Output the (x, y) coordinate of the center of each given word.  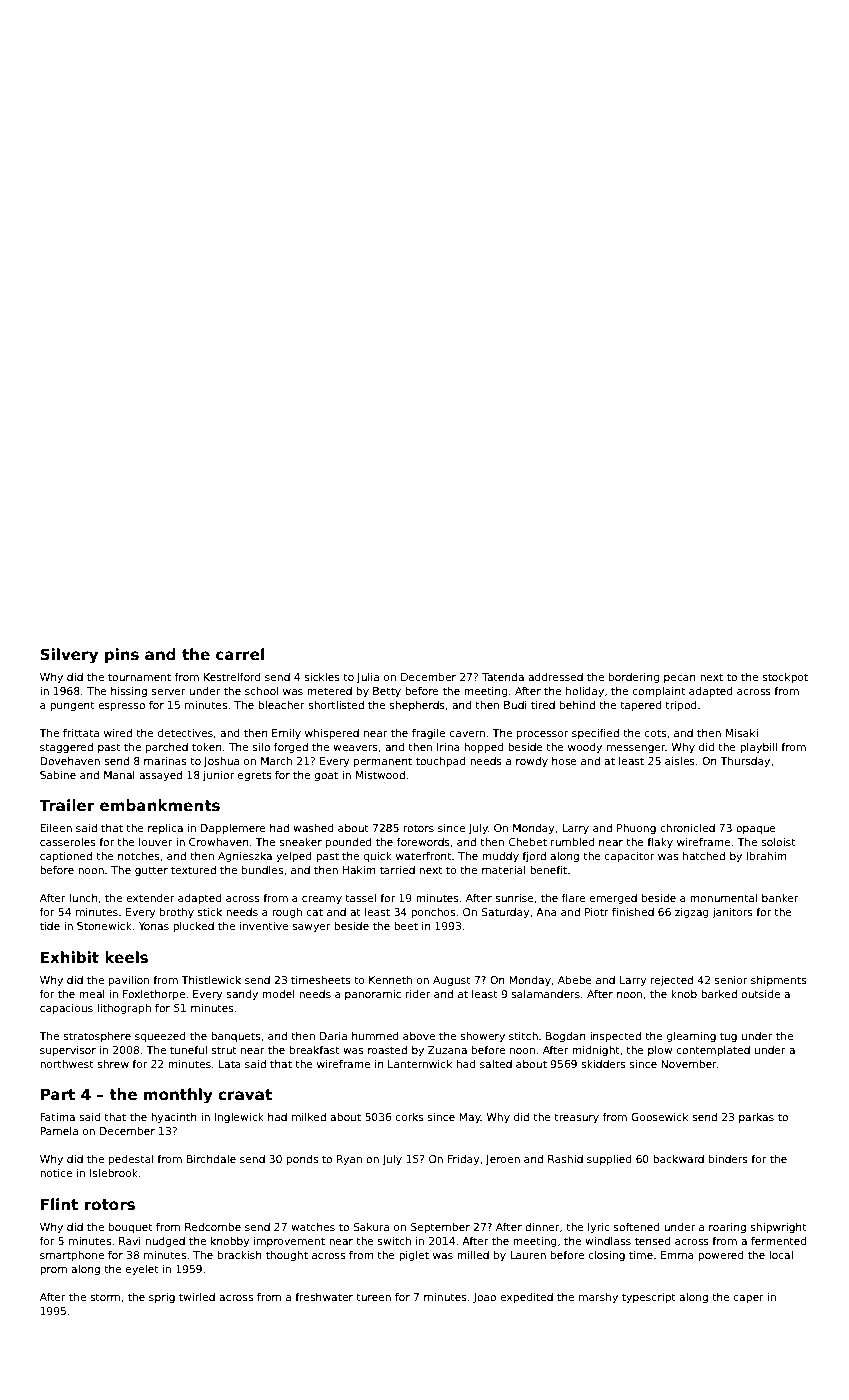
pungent (72, 706)
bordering (634, 678)
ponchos (433, 913)
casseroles (68, 842)
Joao (484, 1298)
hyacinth (174, 1118)
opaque (756, 830)
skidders (603, 1064)
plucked (193, 927)
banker (780, 898)
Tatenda (503, 677)
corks (410, 1117)
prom (53, 1271)
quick (378, 857)
